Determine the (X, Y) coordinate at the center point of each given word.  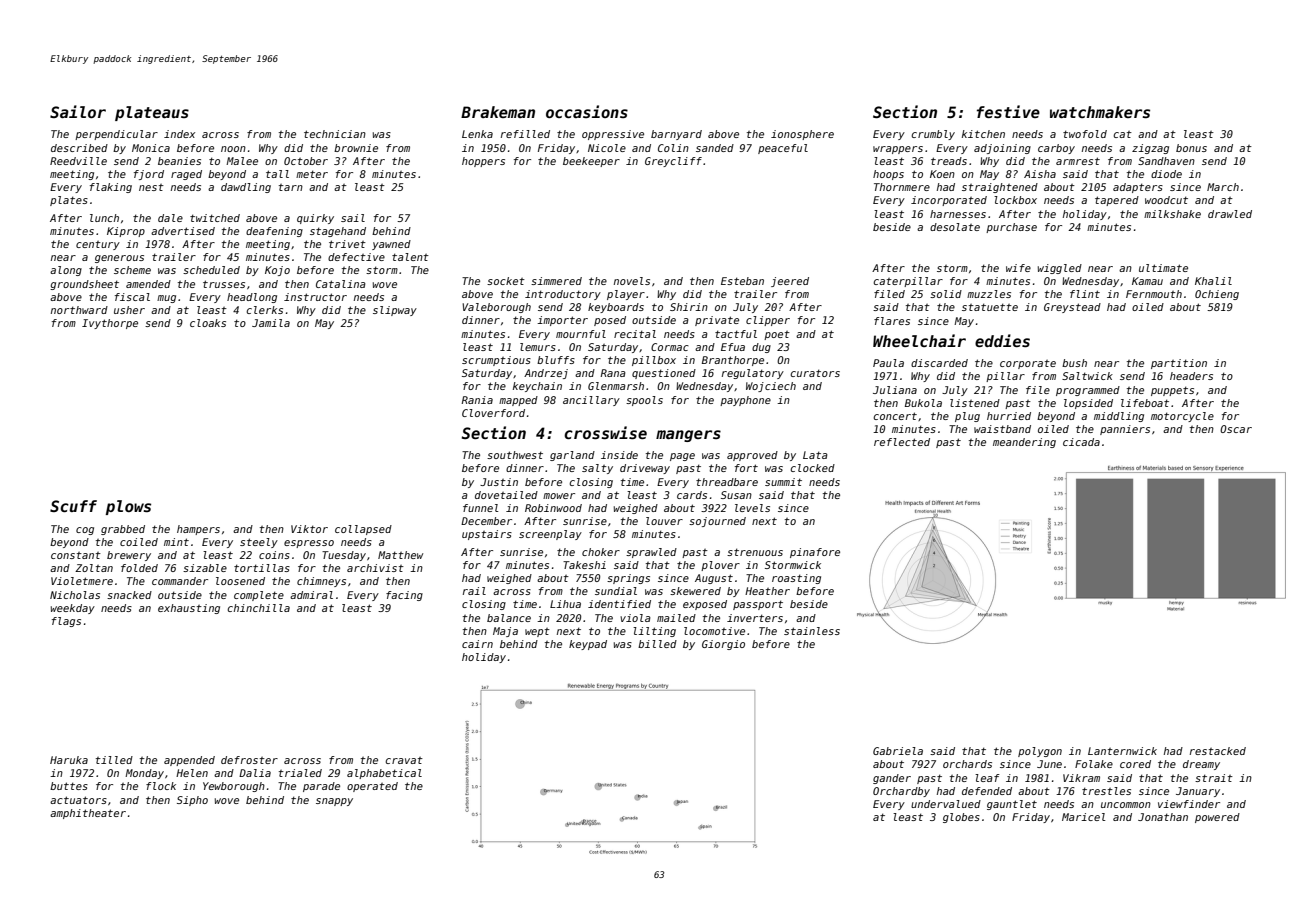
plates (69, 201)
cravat (404, 760)
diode (1166, 174)
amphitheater (88, 814)
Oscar (1236, 429)
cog (85, 531)
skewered (695, 591)
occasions (587, 111)
